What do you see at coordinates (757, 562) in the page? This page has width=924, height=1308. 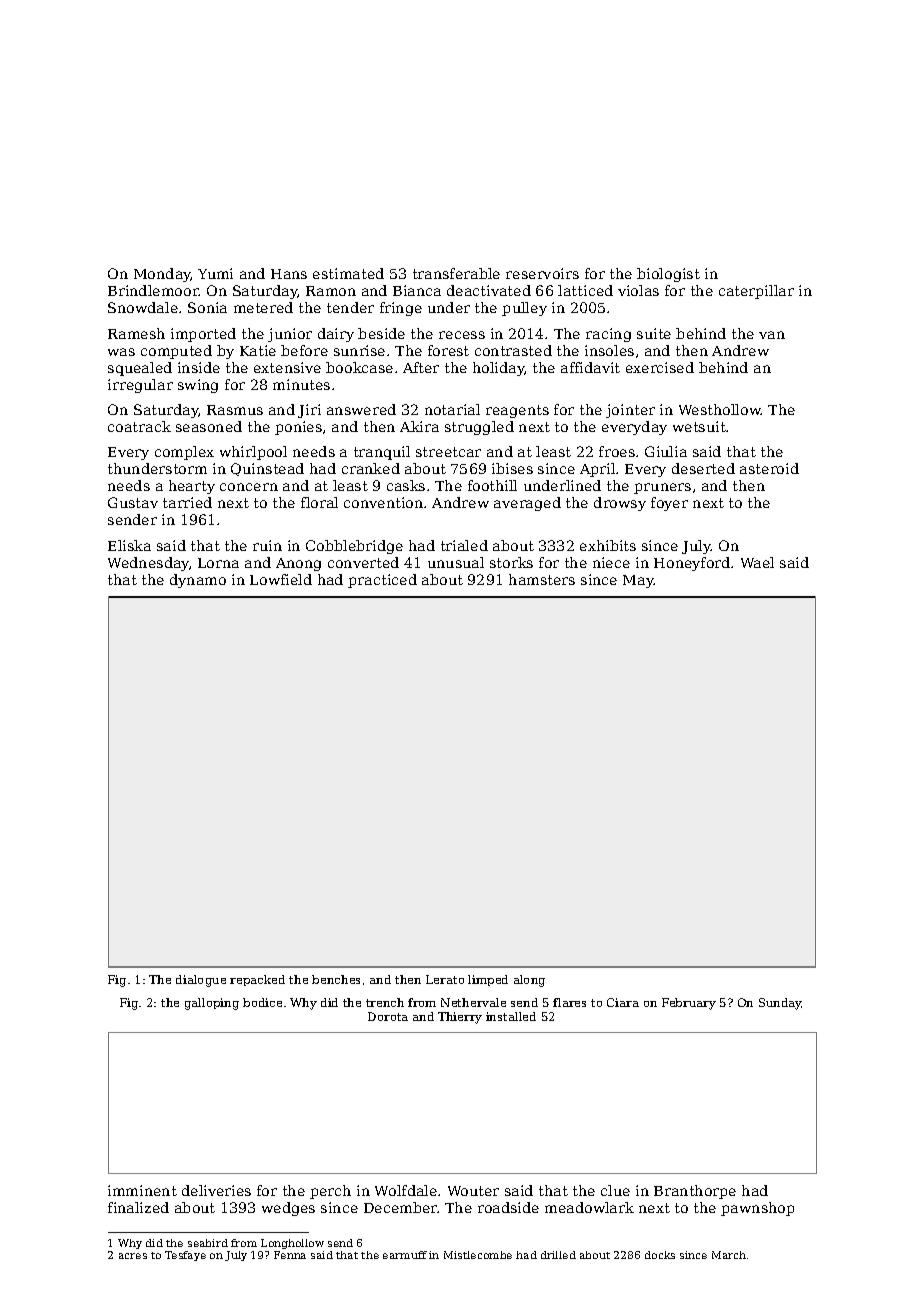 I see `Wael` at bounding box center [757, 562].
